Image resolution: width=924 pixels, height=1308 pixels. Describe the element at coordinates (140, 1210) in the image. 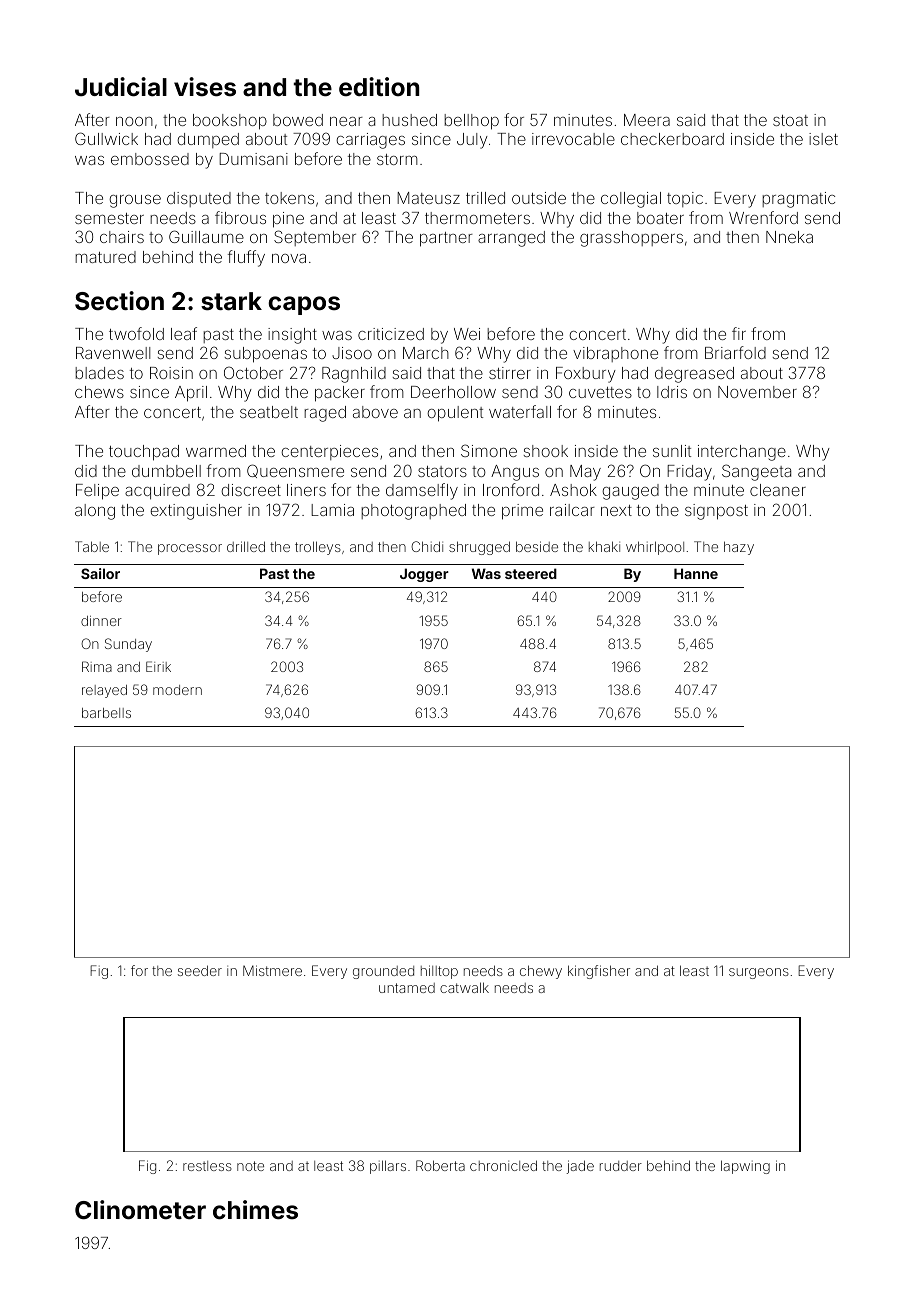

I see `Clinometer` at that location.
